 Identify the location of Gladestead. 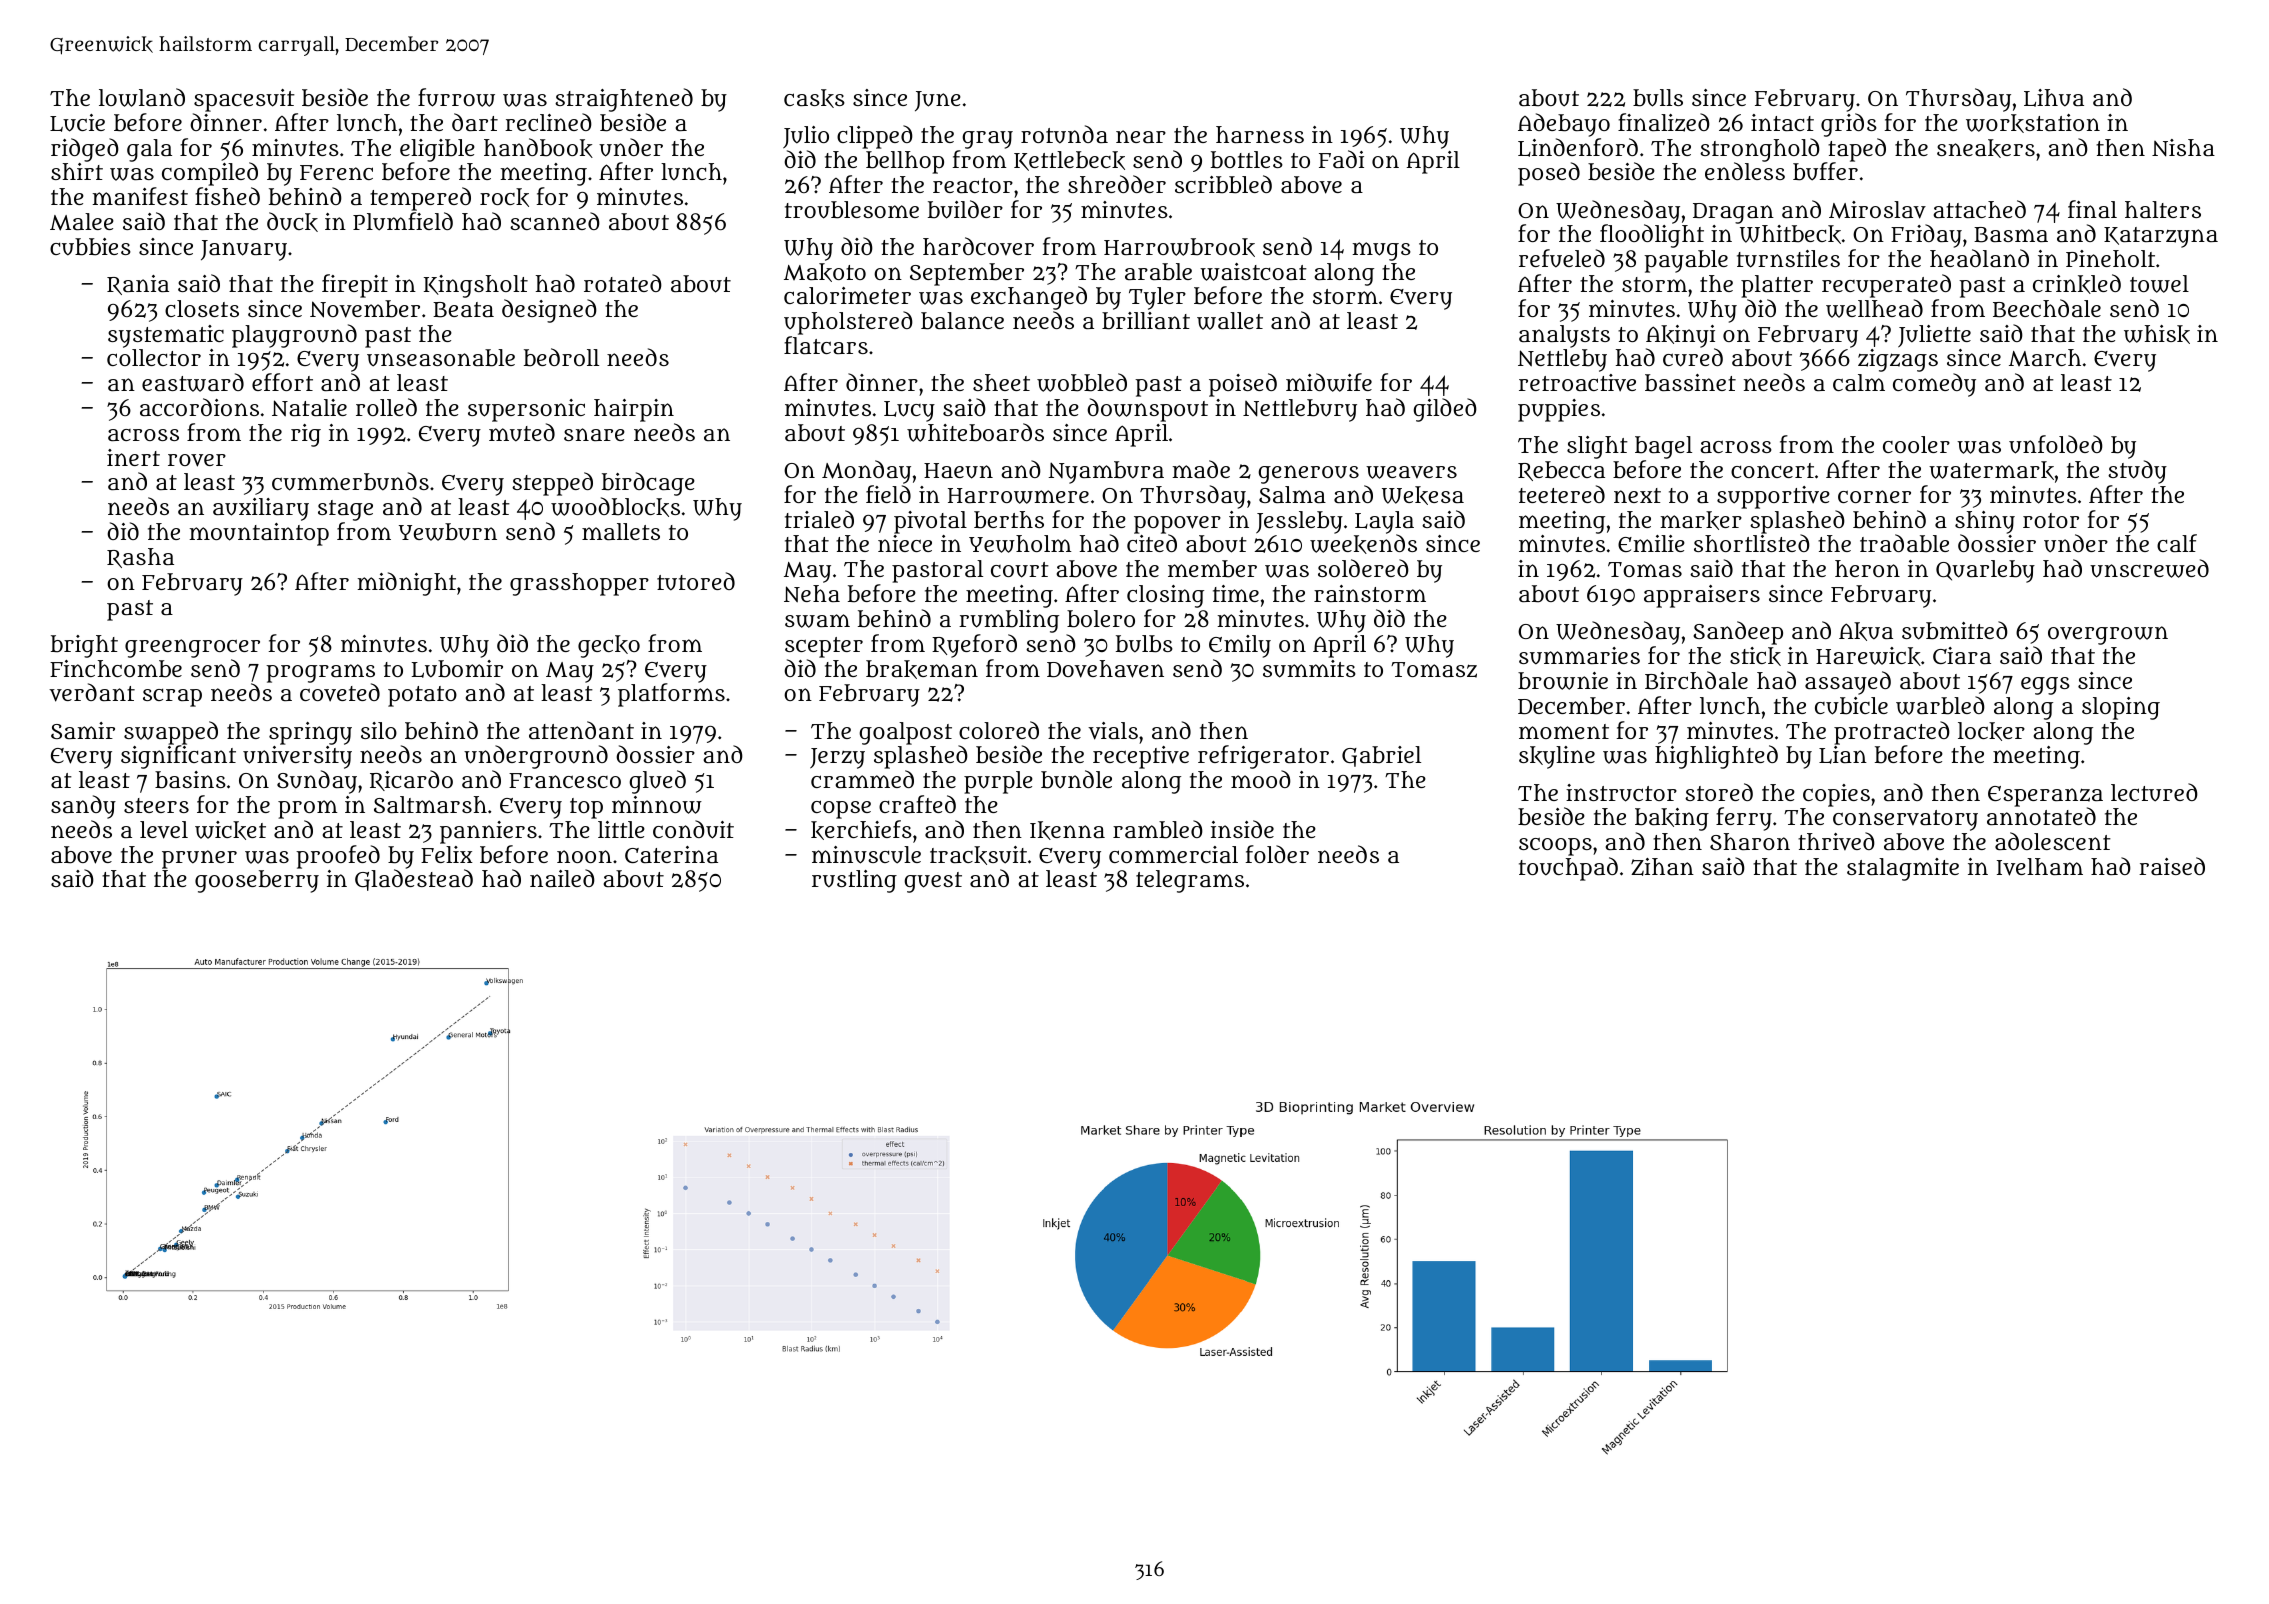
(414, 880).
